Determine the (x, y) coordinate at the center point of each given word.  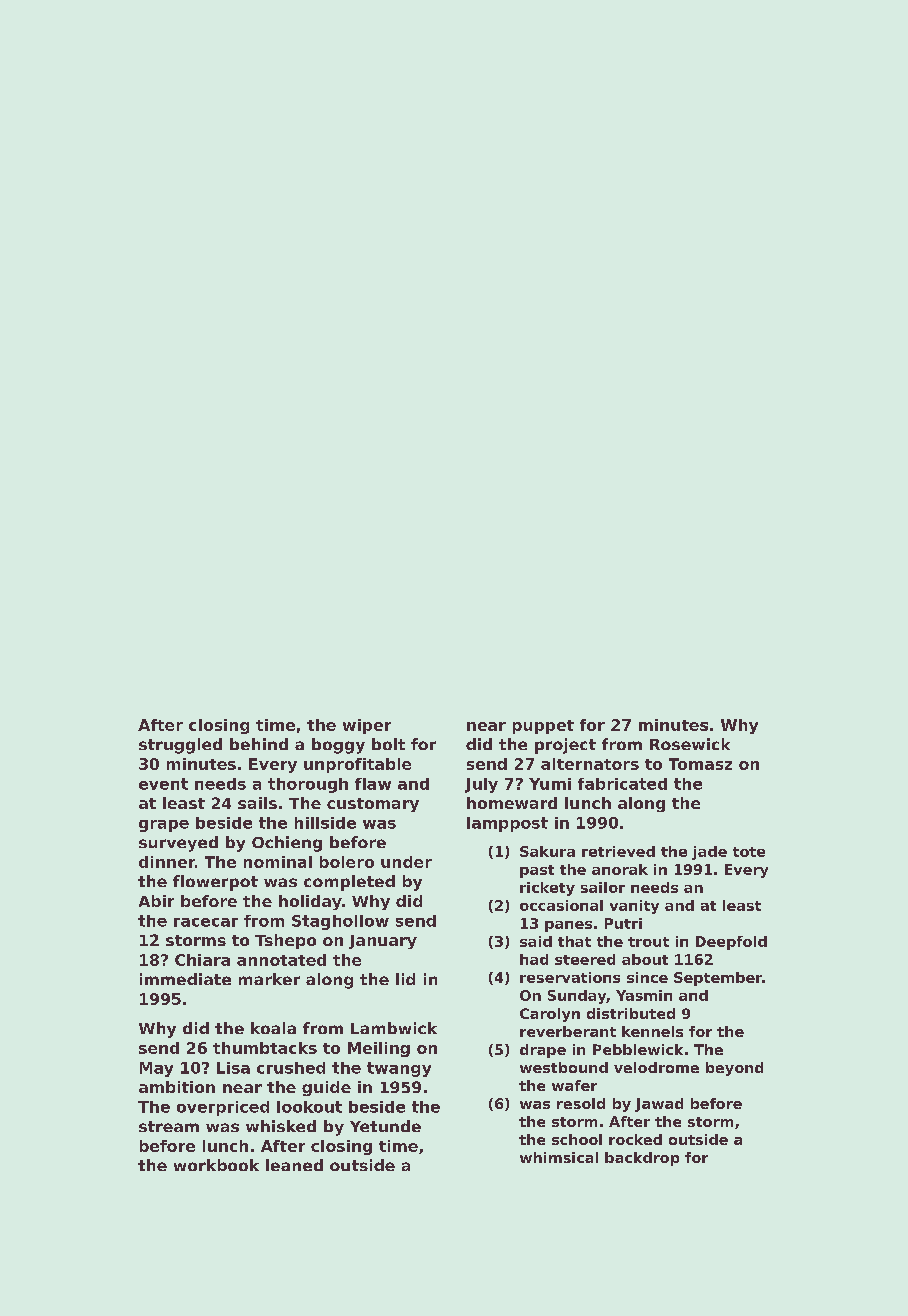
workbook (216, 1165)
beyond (734, 1069)
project (565, 746)
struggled (180, 746)
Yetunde (385, 1126)
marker (269, 979)
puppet (543, 727)
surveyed (178, 844)
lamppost (507, 824)
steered (585, 959)
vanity (634, 907)
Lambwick (394, 1028)
